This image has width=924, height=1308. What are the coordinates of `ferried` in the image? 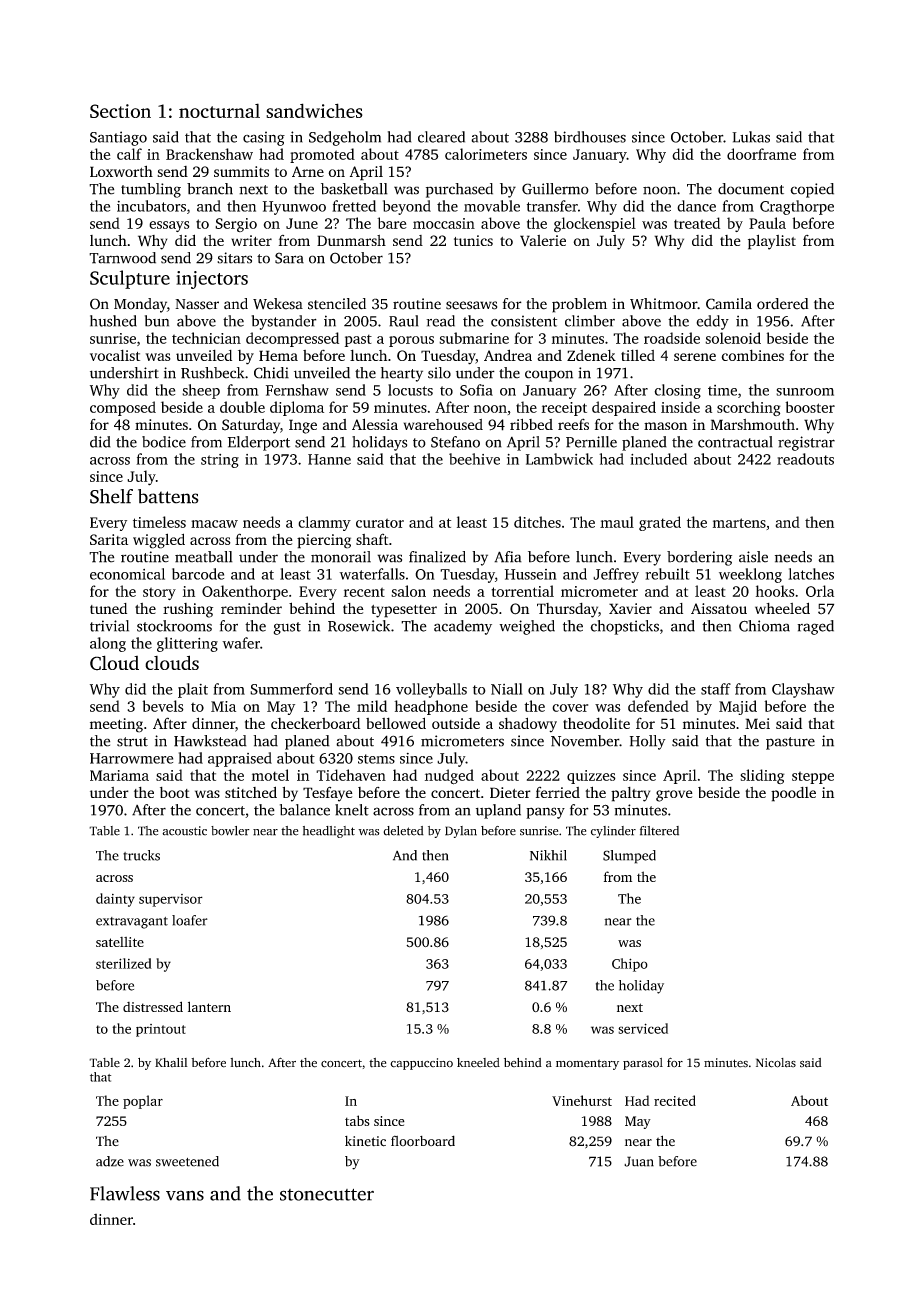 It's located at (558, 792).
